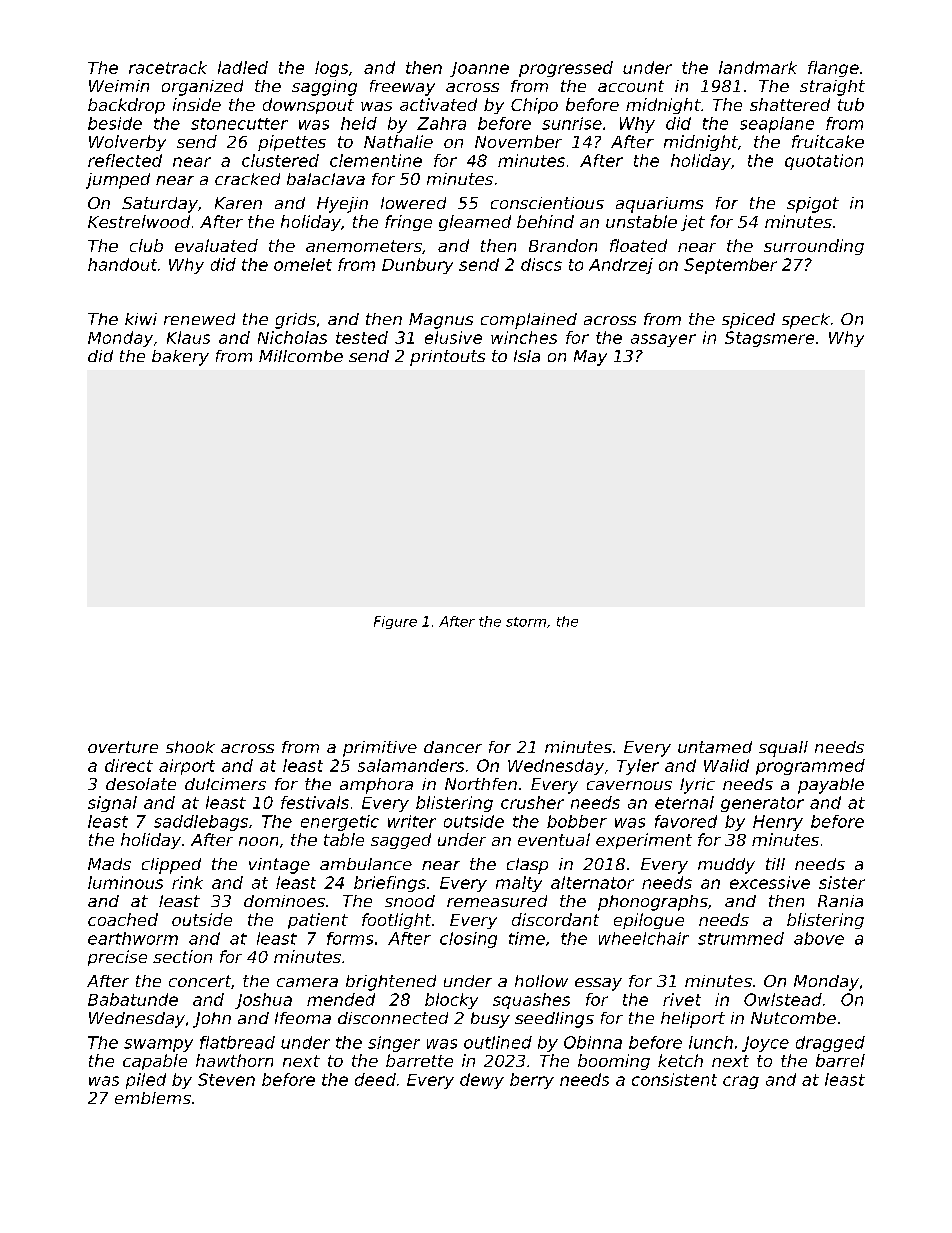 The image size is (952, 1233). Describe the element at coordinates (133, 999) in the page. I see `Babatunde` at that location.
